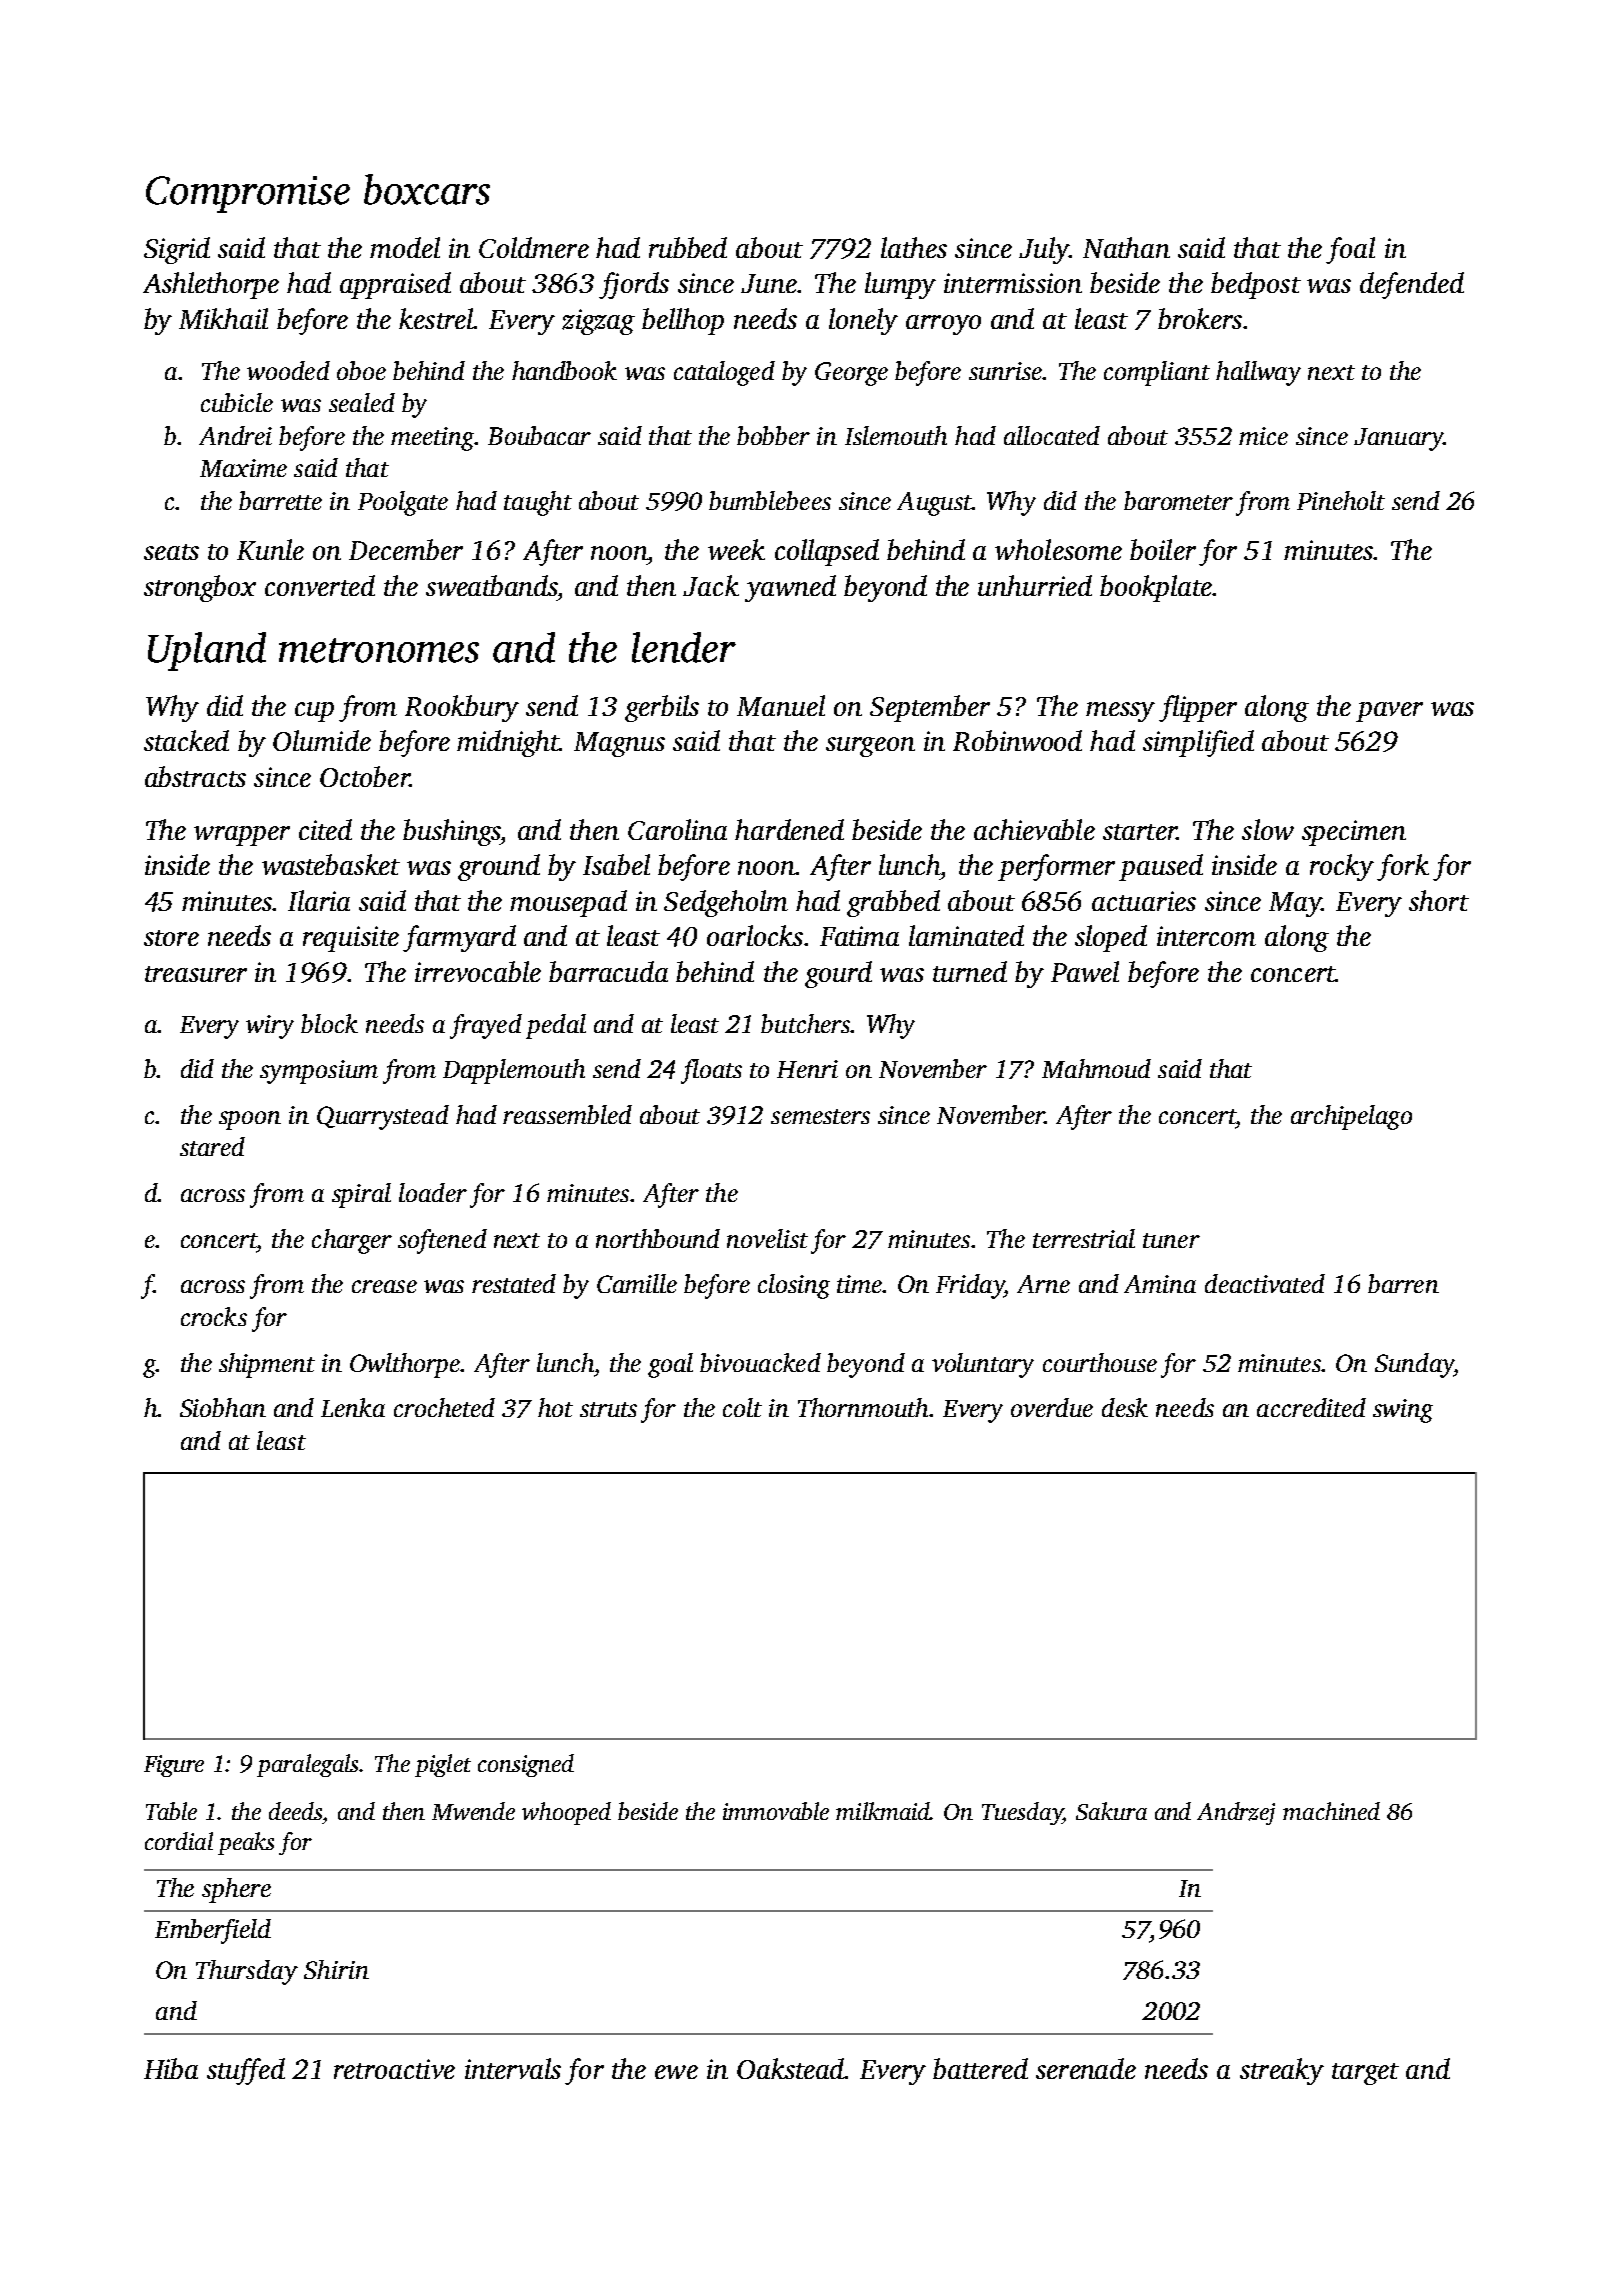 Image resolution: width=1620 pixels, height=2292 pixels. Describe the element at coordinates (980, 2068) in the image. I see `battered` at that location.
